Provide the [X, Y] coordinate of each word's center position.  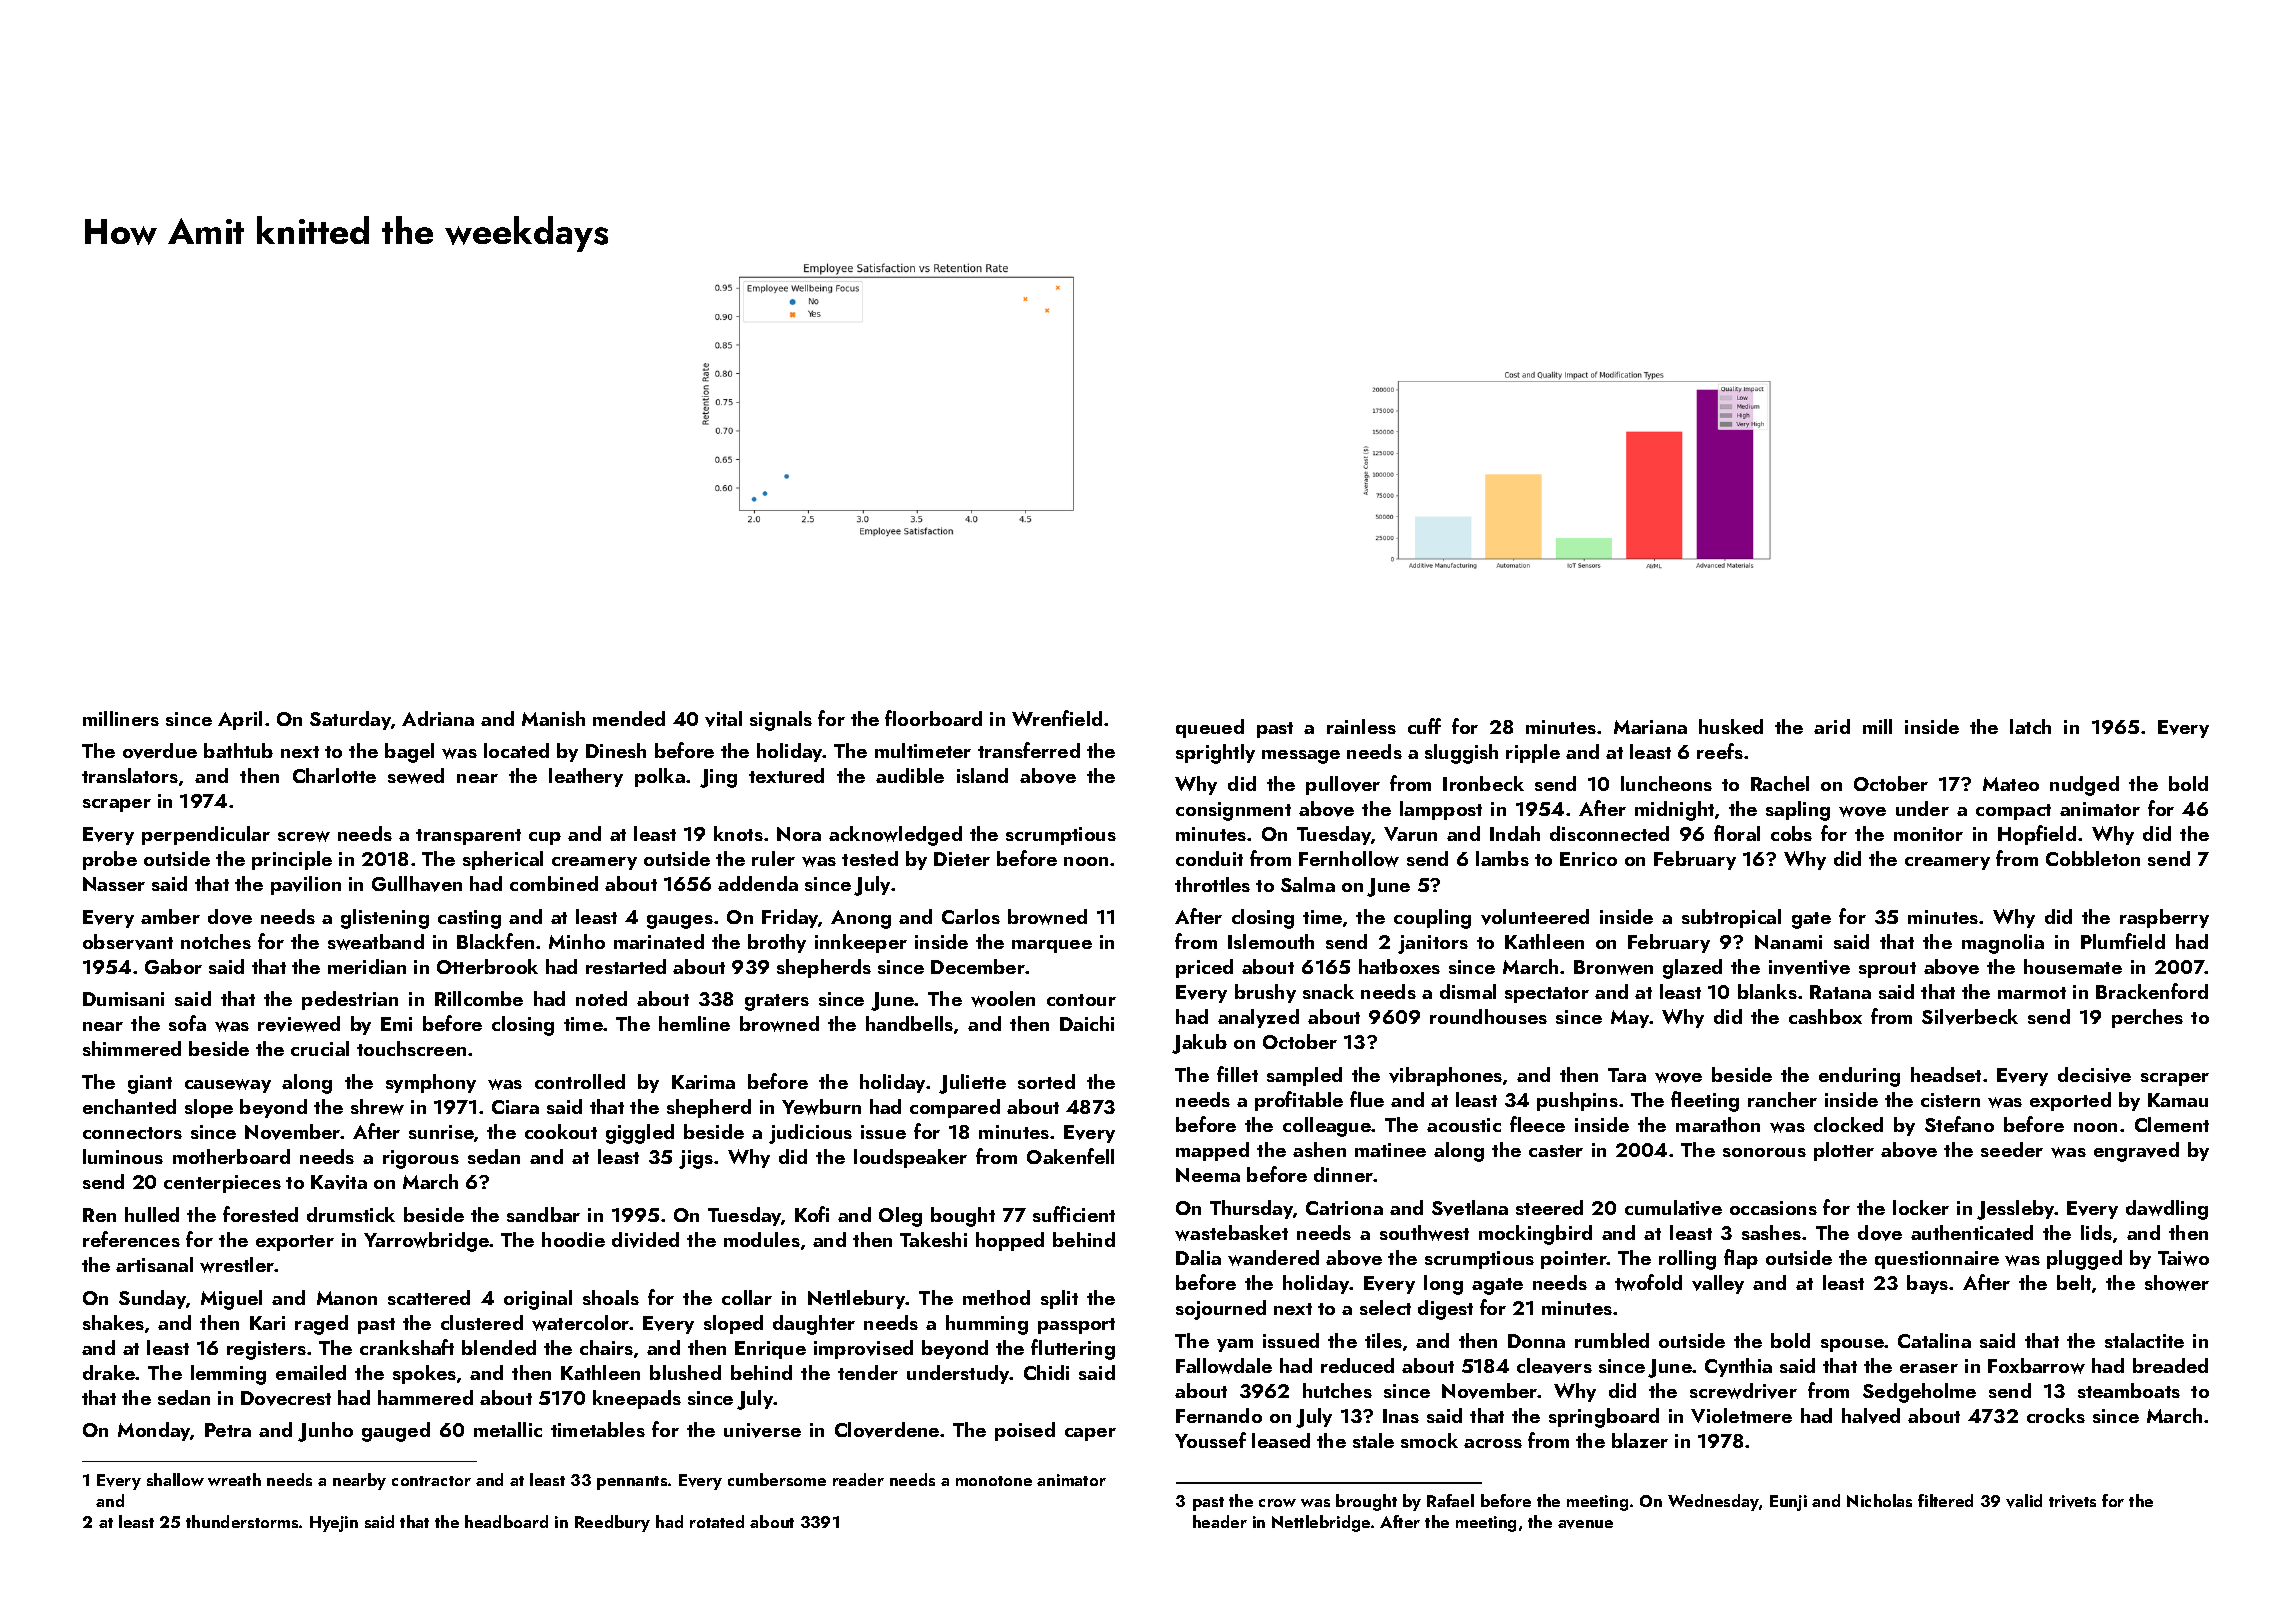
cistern [1950, 1100]
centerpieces [222, 1184]
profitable [1299, 1101]
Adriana [438, 718]
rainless [1361, 726]
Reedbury [612, 1523]
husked [1731, 726]
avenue [1585, 1524]
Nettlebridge [1321, 1523]
